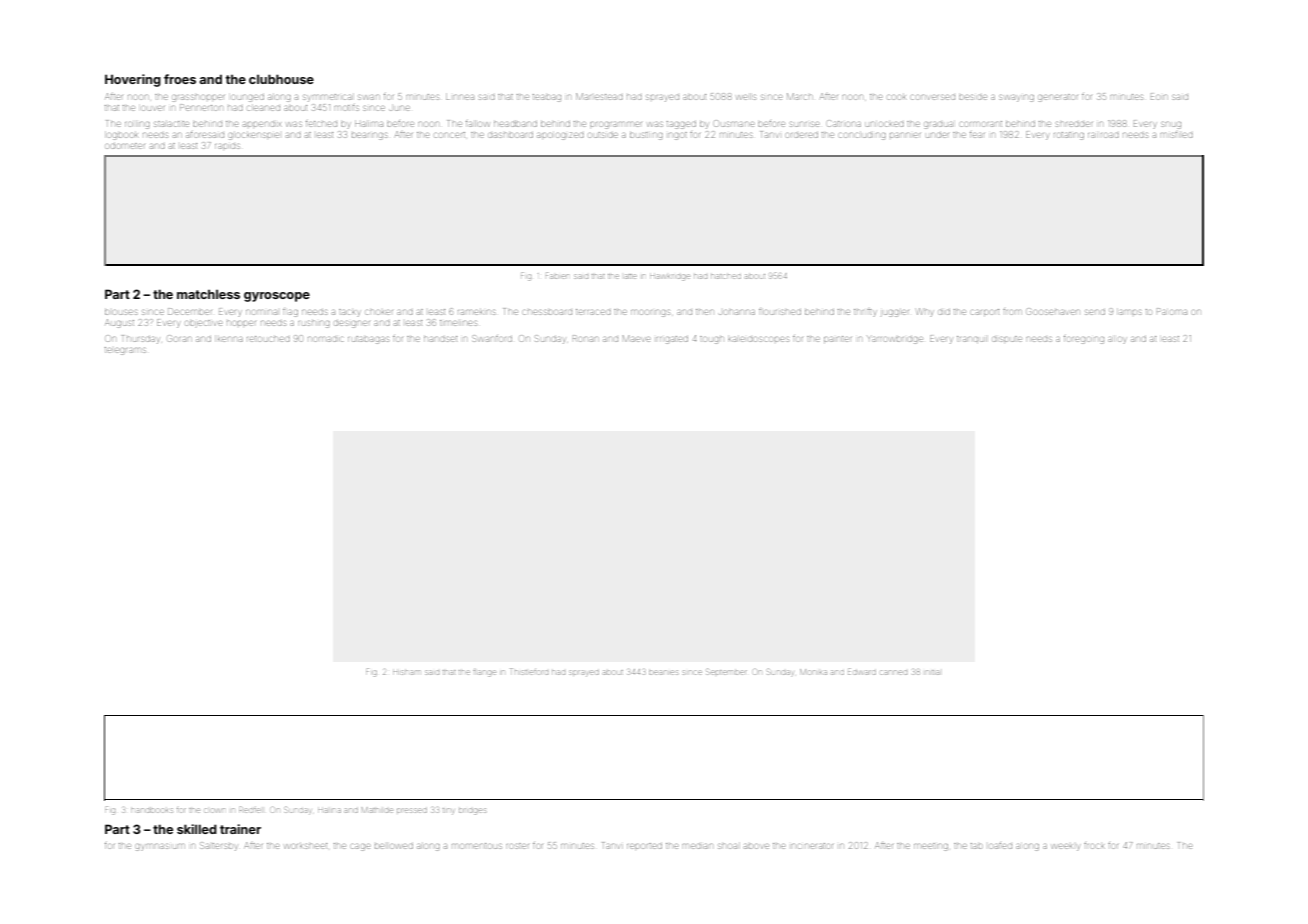  I want to click on handset, so click(440, 339).
